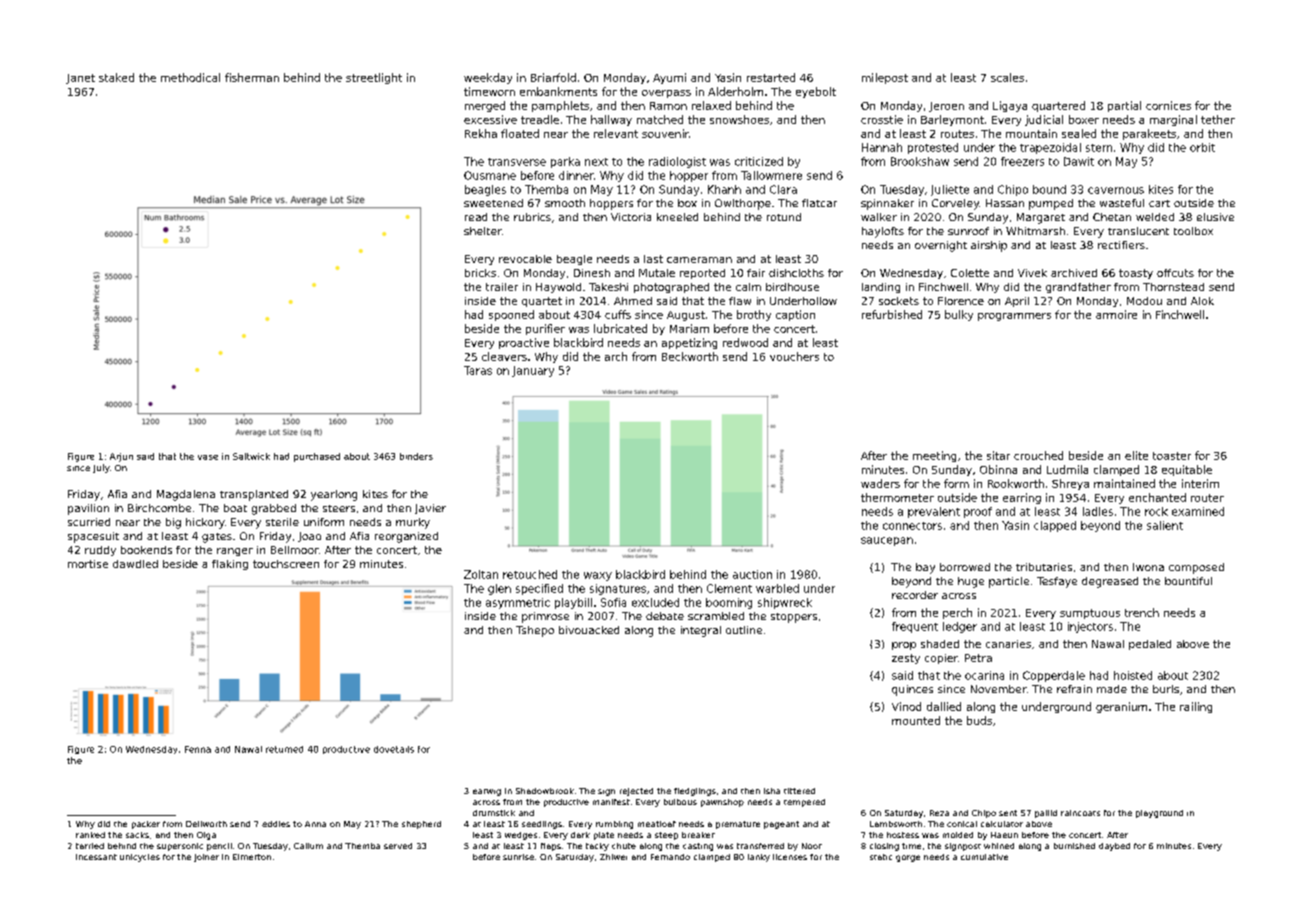 This screenshot has height=924, width=1308. What do you see at coordinates (934, 456) in the screenshot?
I see `meeting` at bounding box center [934, 456].
